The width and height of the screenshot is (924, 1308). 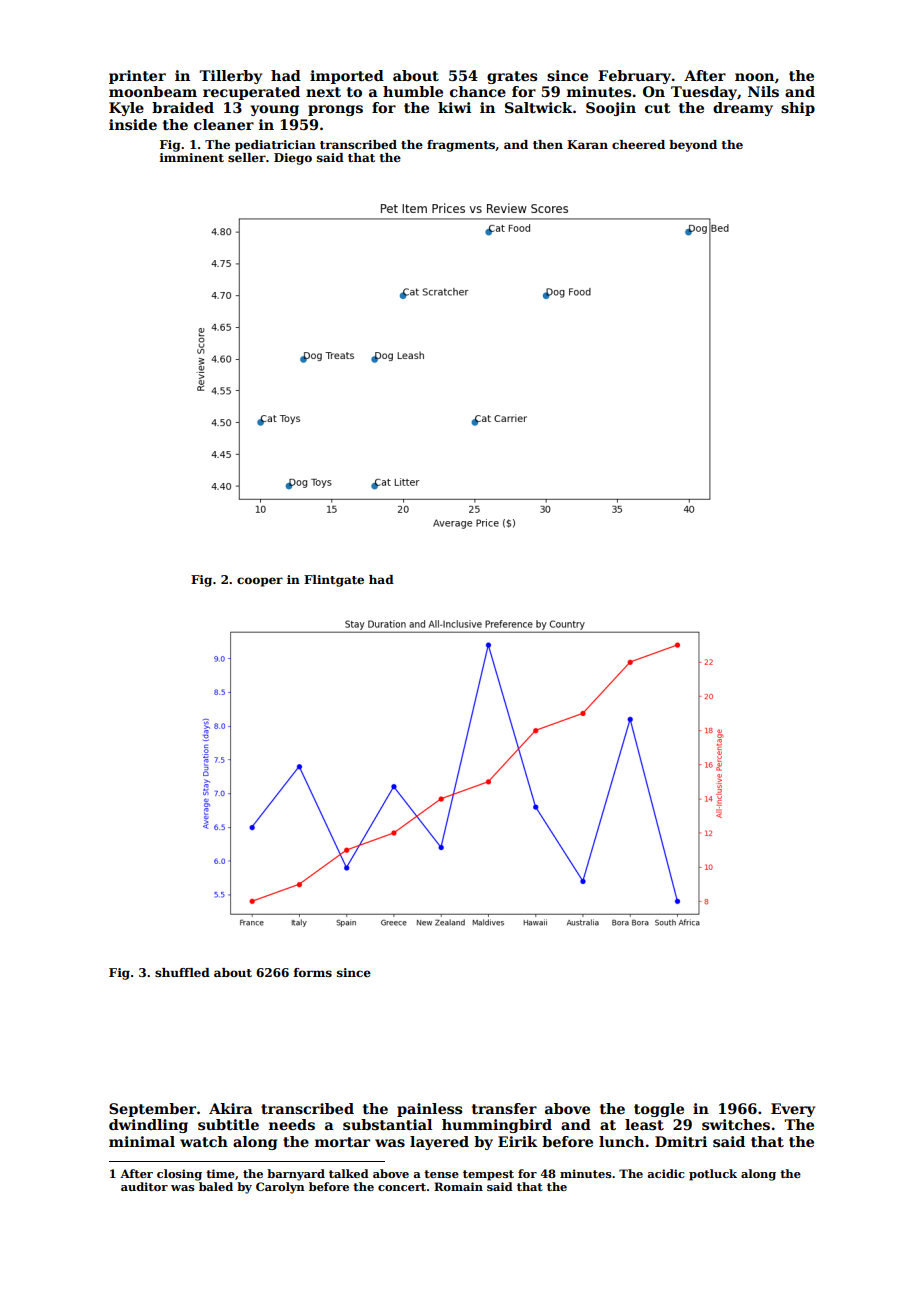 What do you see at coordinates (548, 144) in the screenshot?
I see `then` at bounding box center [548, 144].
